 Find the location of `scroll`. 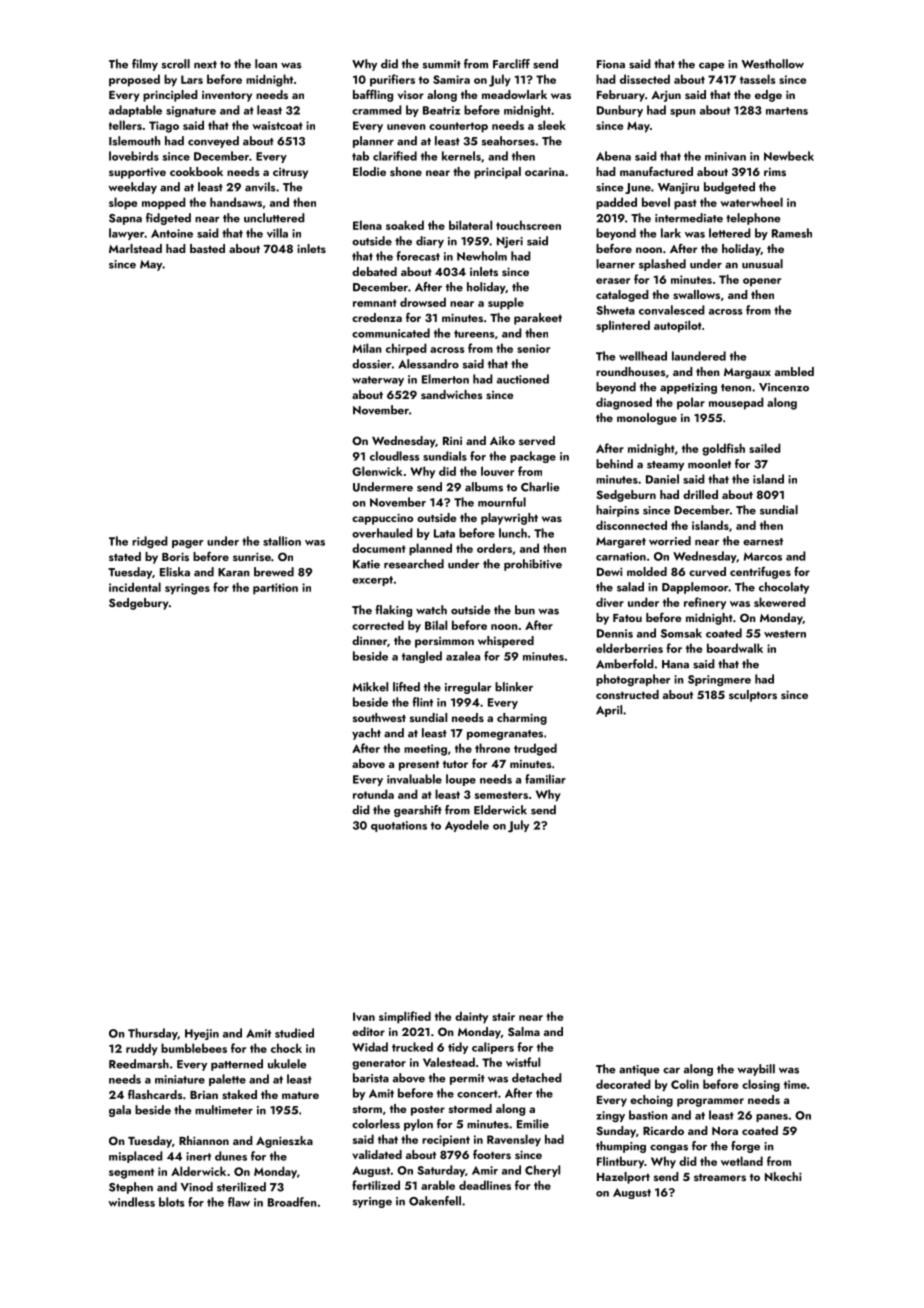

scroll is located at coordinates (176, 64).
